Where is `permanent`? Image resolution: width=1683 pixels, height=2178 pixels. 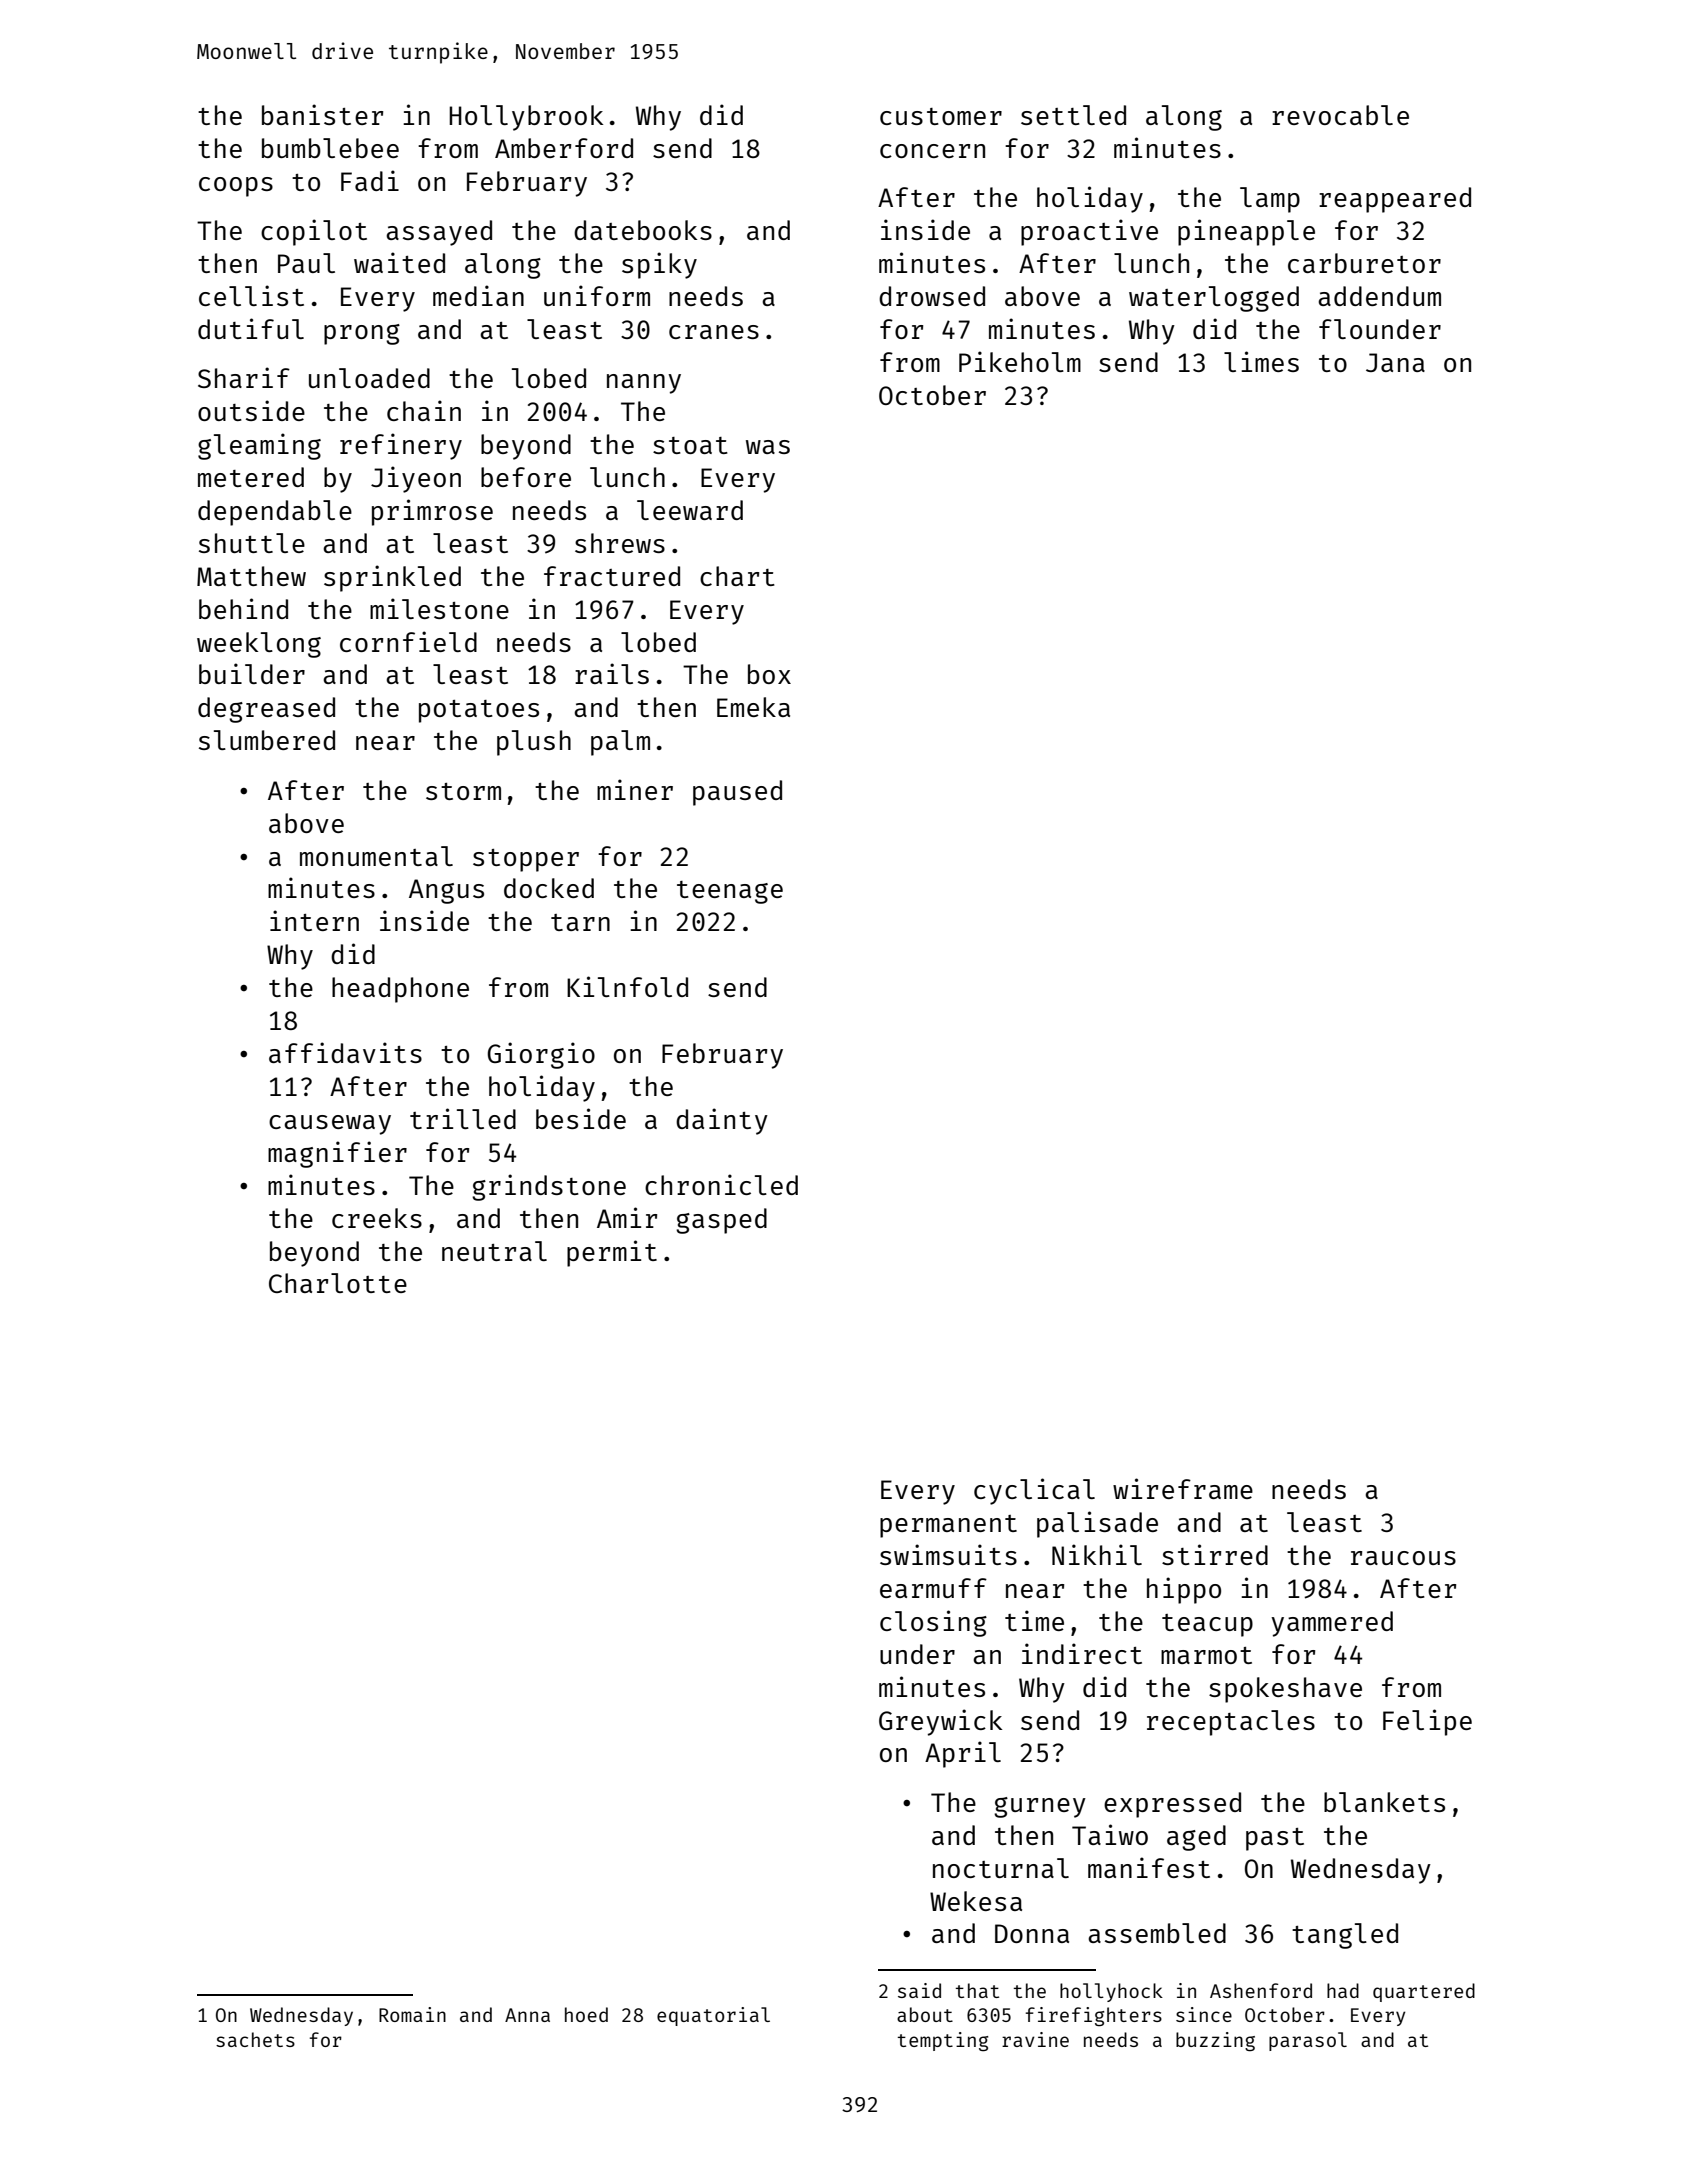
permanent is located at coordinates (948, 1526).
